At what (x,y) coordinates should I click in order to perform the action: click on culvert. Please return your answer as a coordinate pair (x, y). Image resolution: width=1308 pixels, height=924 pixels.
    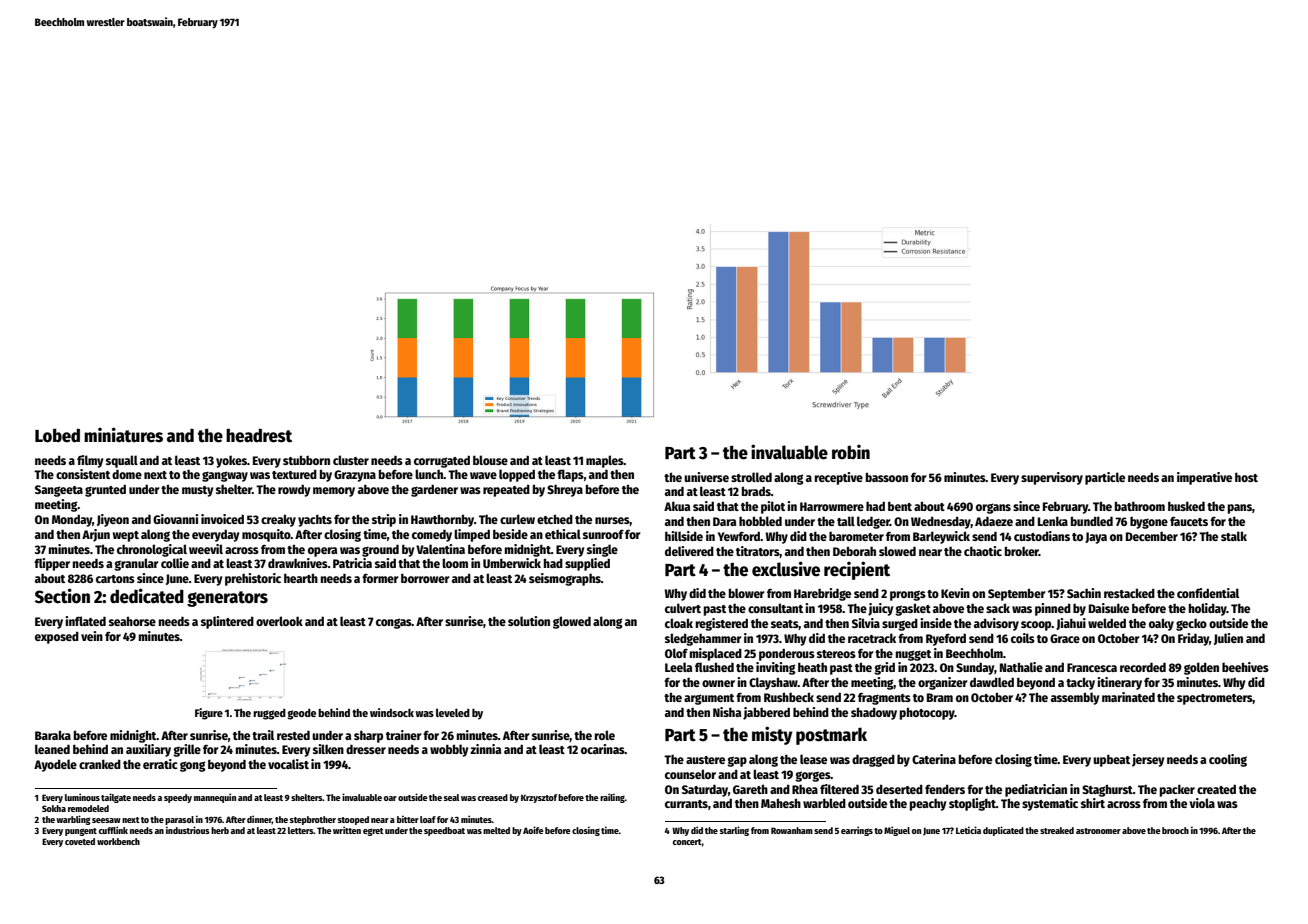
    Looking at the image, I should click on (683, 608).
